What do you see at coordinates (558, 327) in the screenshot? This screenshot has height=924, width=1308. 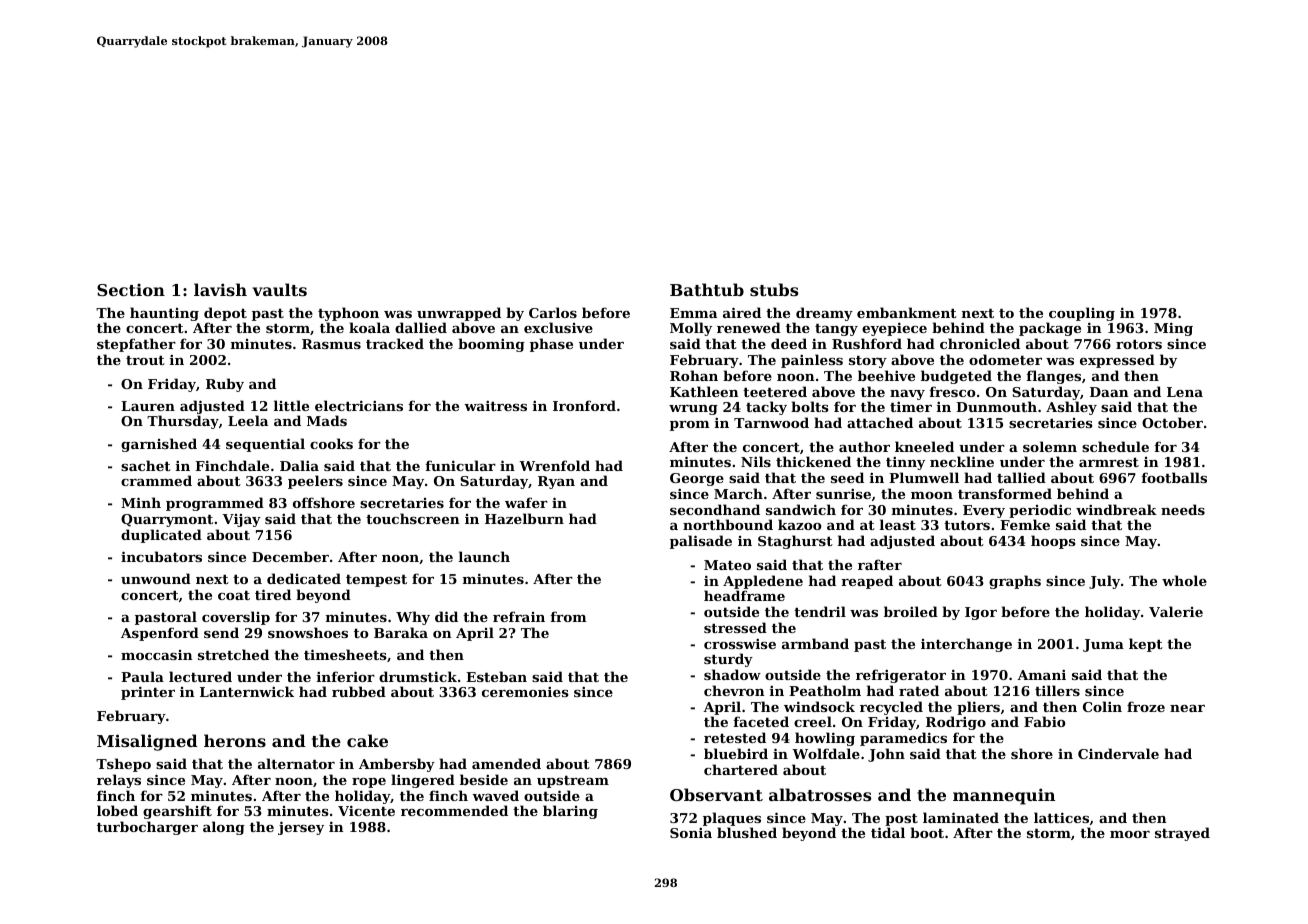 I see `exclusive` at bounding box center [558, 327].
